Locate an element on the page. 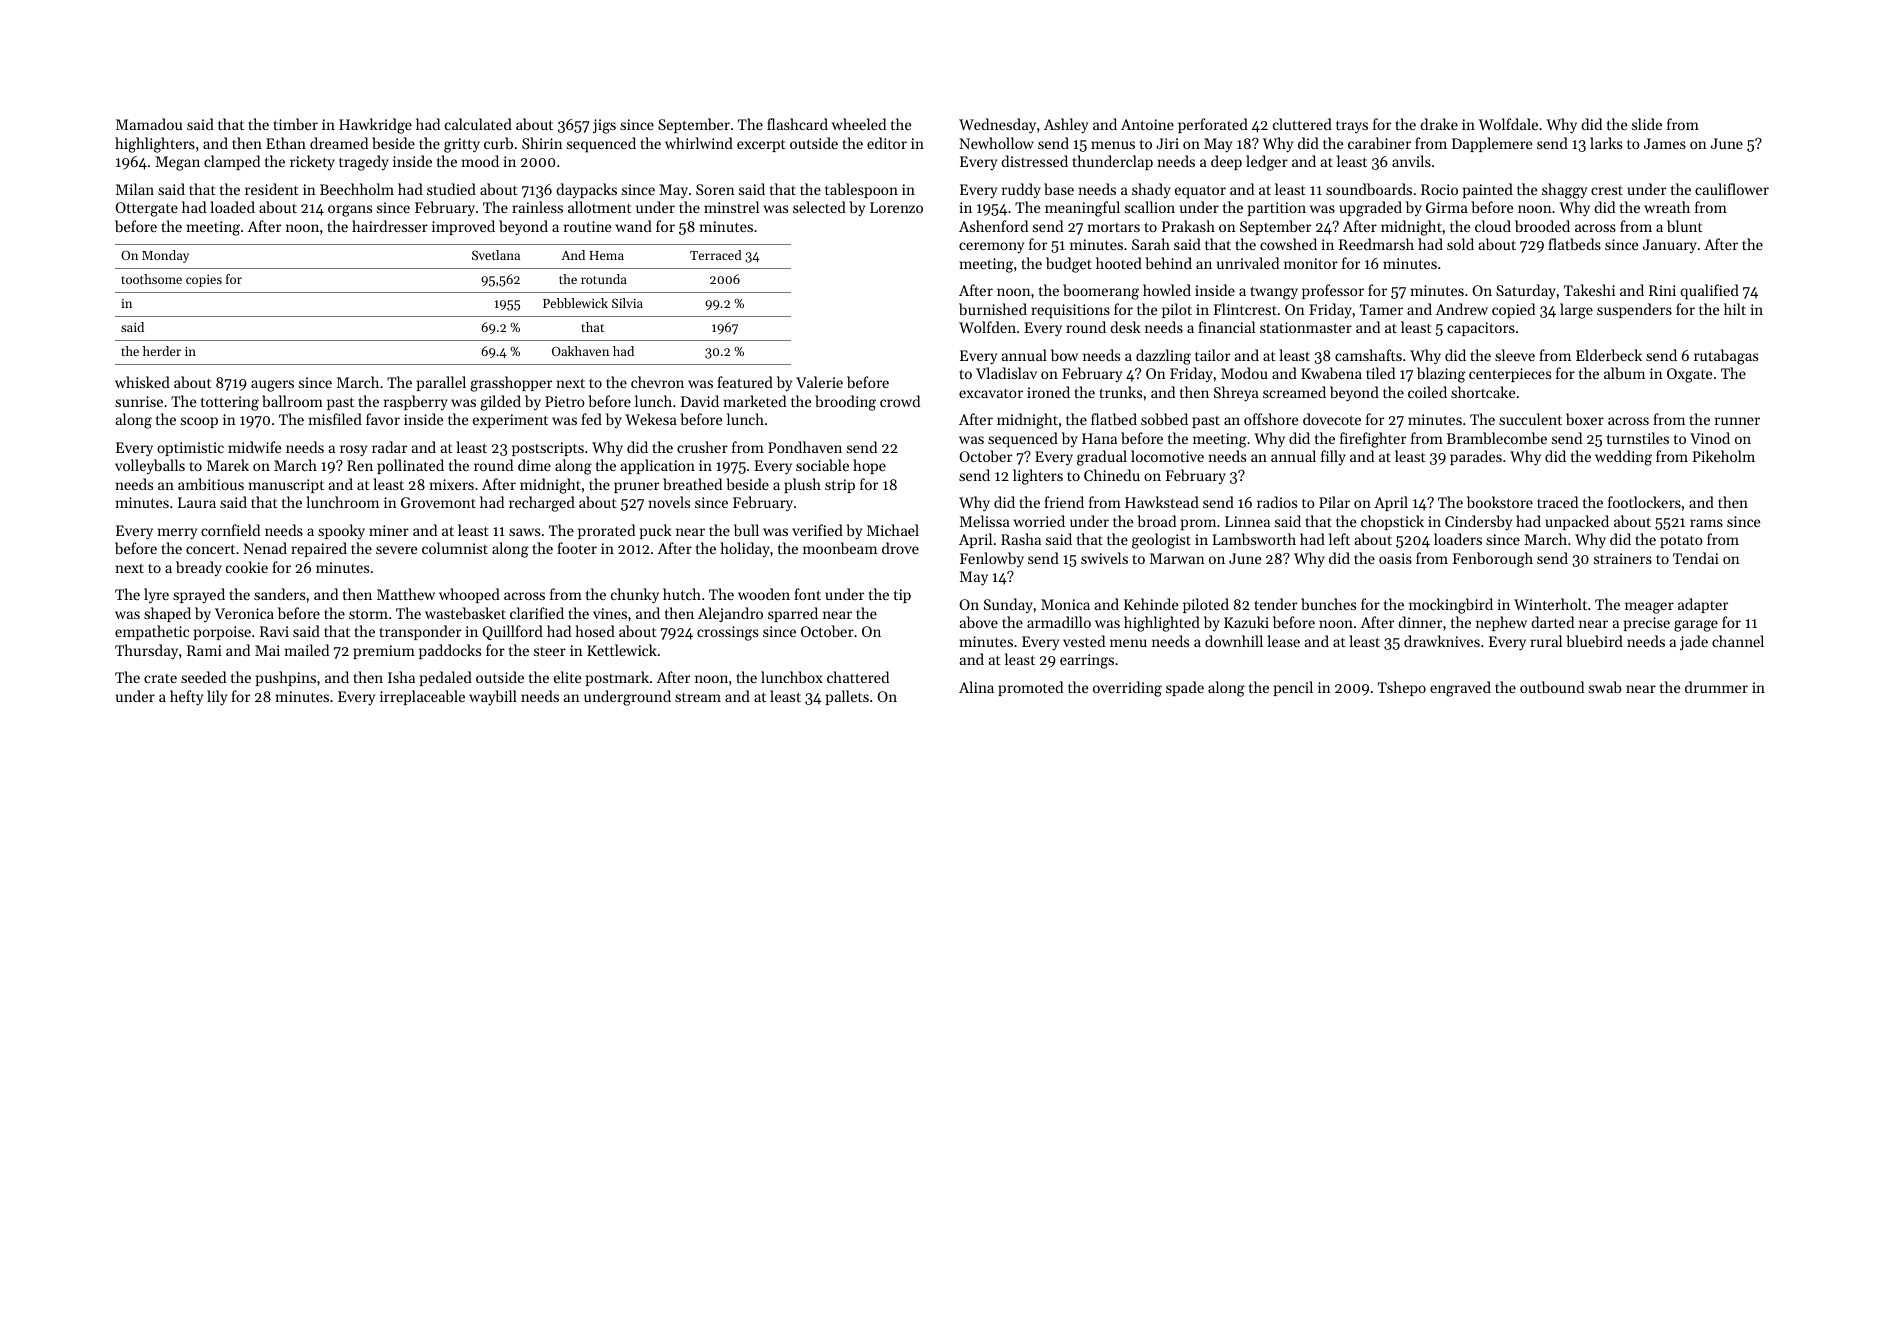 This page has height=1333, width=1886. spade is located at coordinates (1185, 688).
